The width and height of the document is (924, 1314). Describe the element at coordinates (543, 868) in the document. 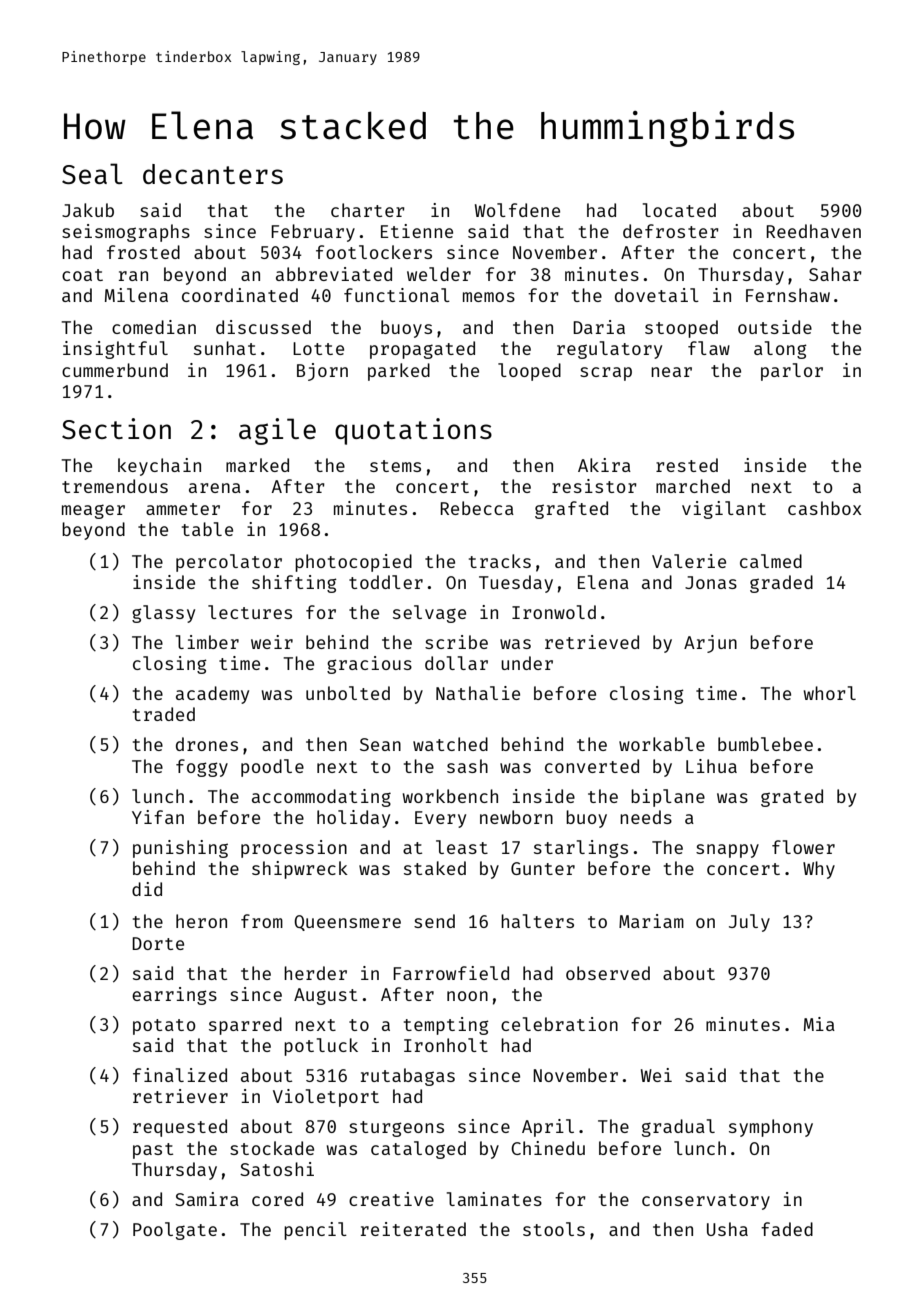

I see `Gunter` at that location.
